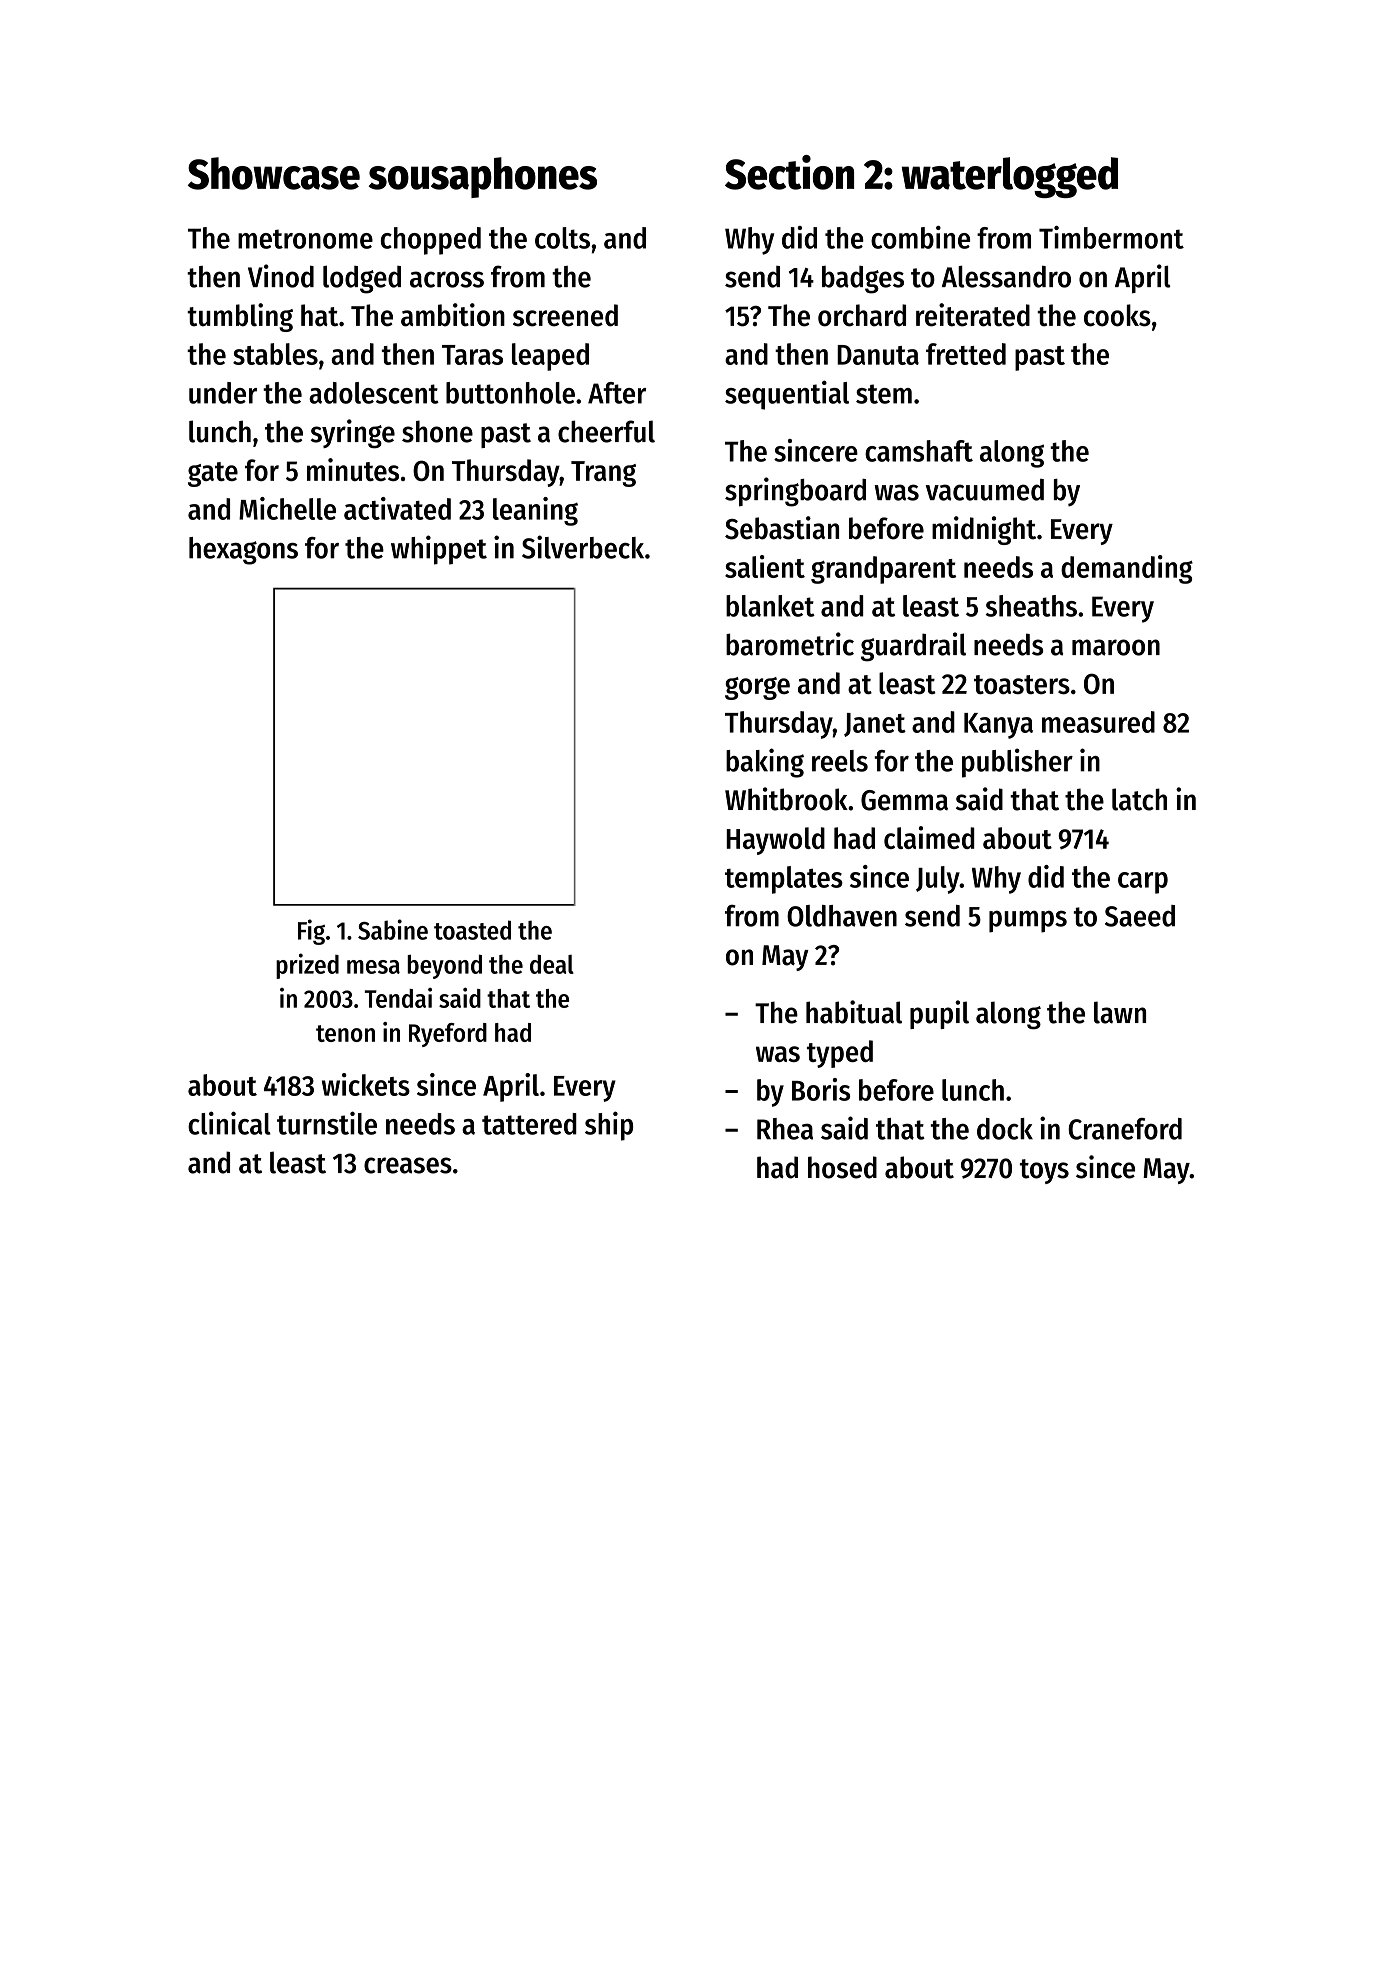 Image resolution: width=1386 pixels, height=1969 pixels. What do you see at coordinates (274, 173) in the document?
I see `Showcase` at bounding box center [274, 173].
